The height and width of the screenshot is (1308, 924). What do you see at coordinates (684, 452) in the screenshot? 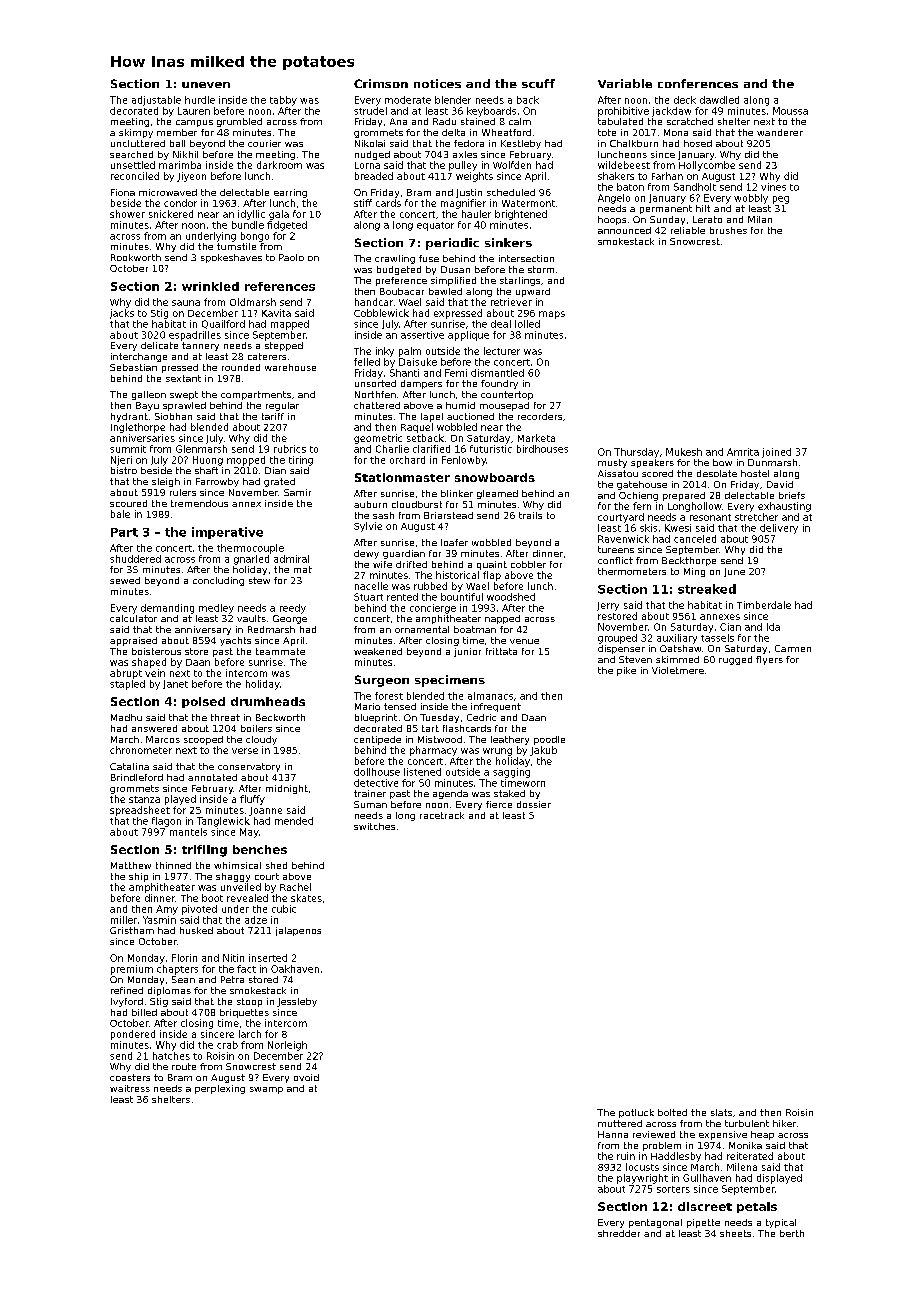
I see `Mukesh` at bounding box center [684, 452].
